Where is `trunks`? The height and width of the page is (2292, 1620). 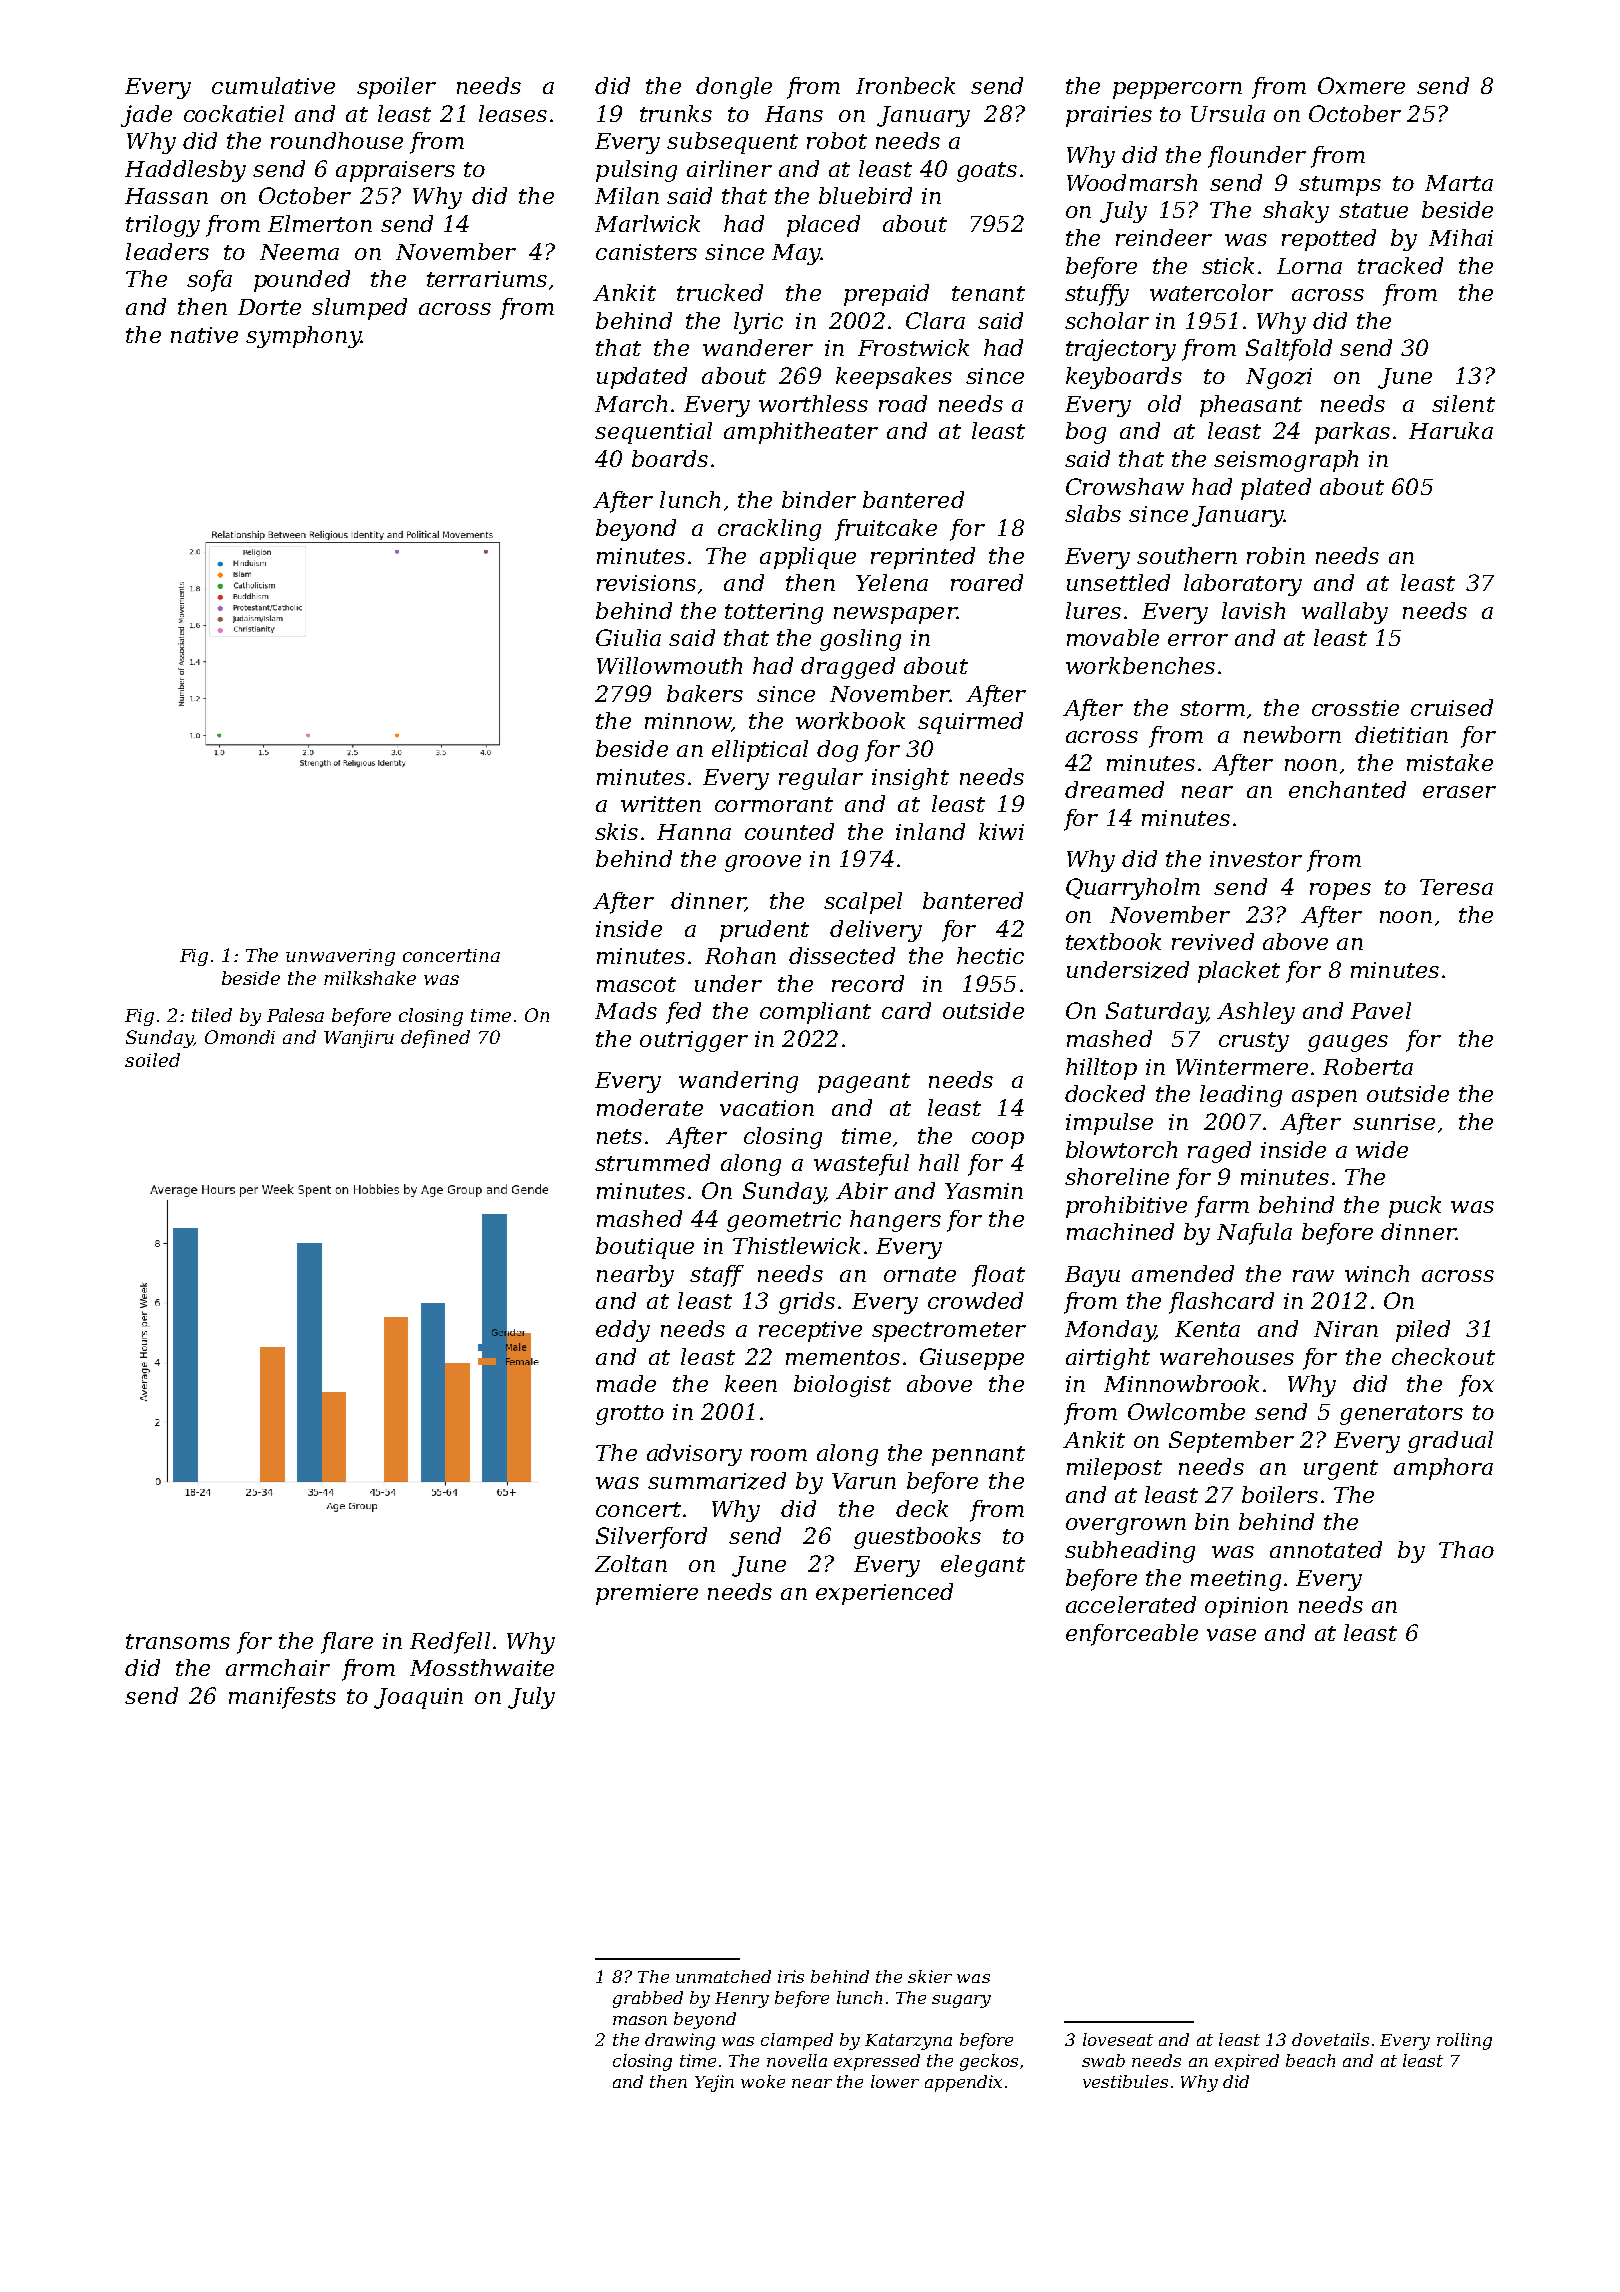 trunks is located at coordinates (676, 113).
